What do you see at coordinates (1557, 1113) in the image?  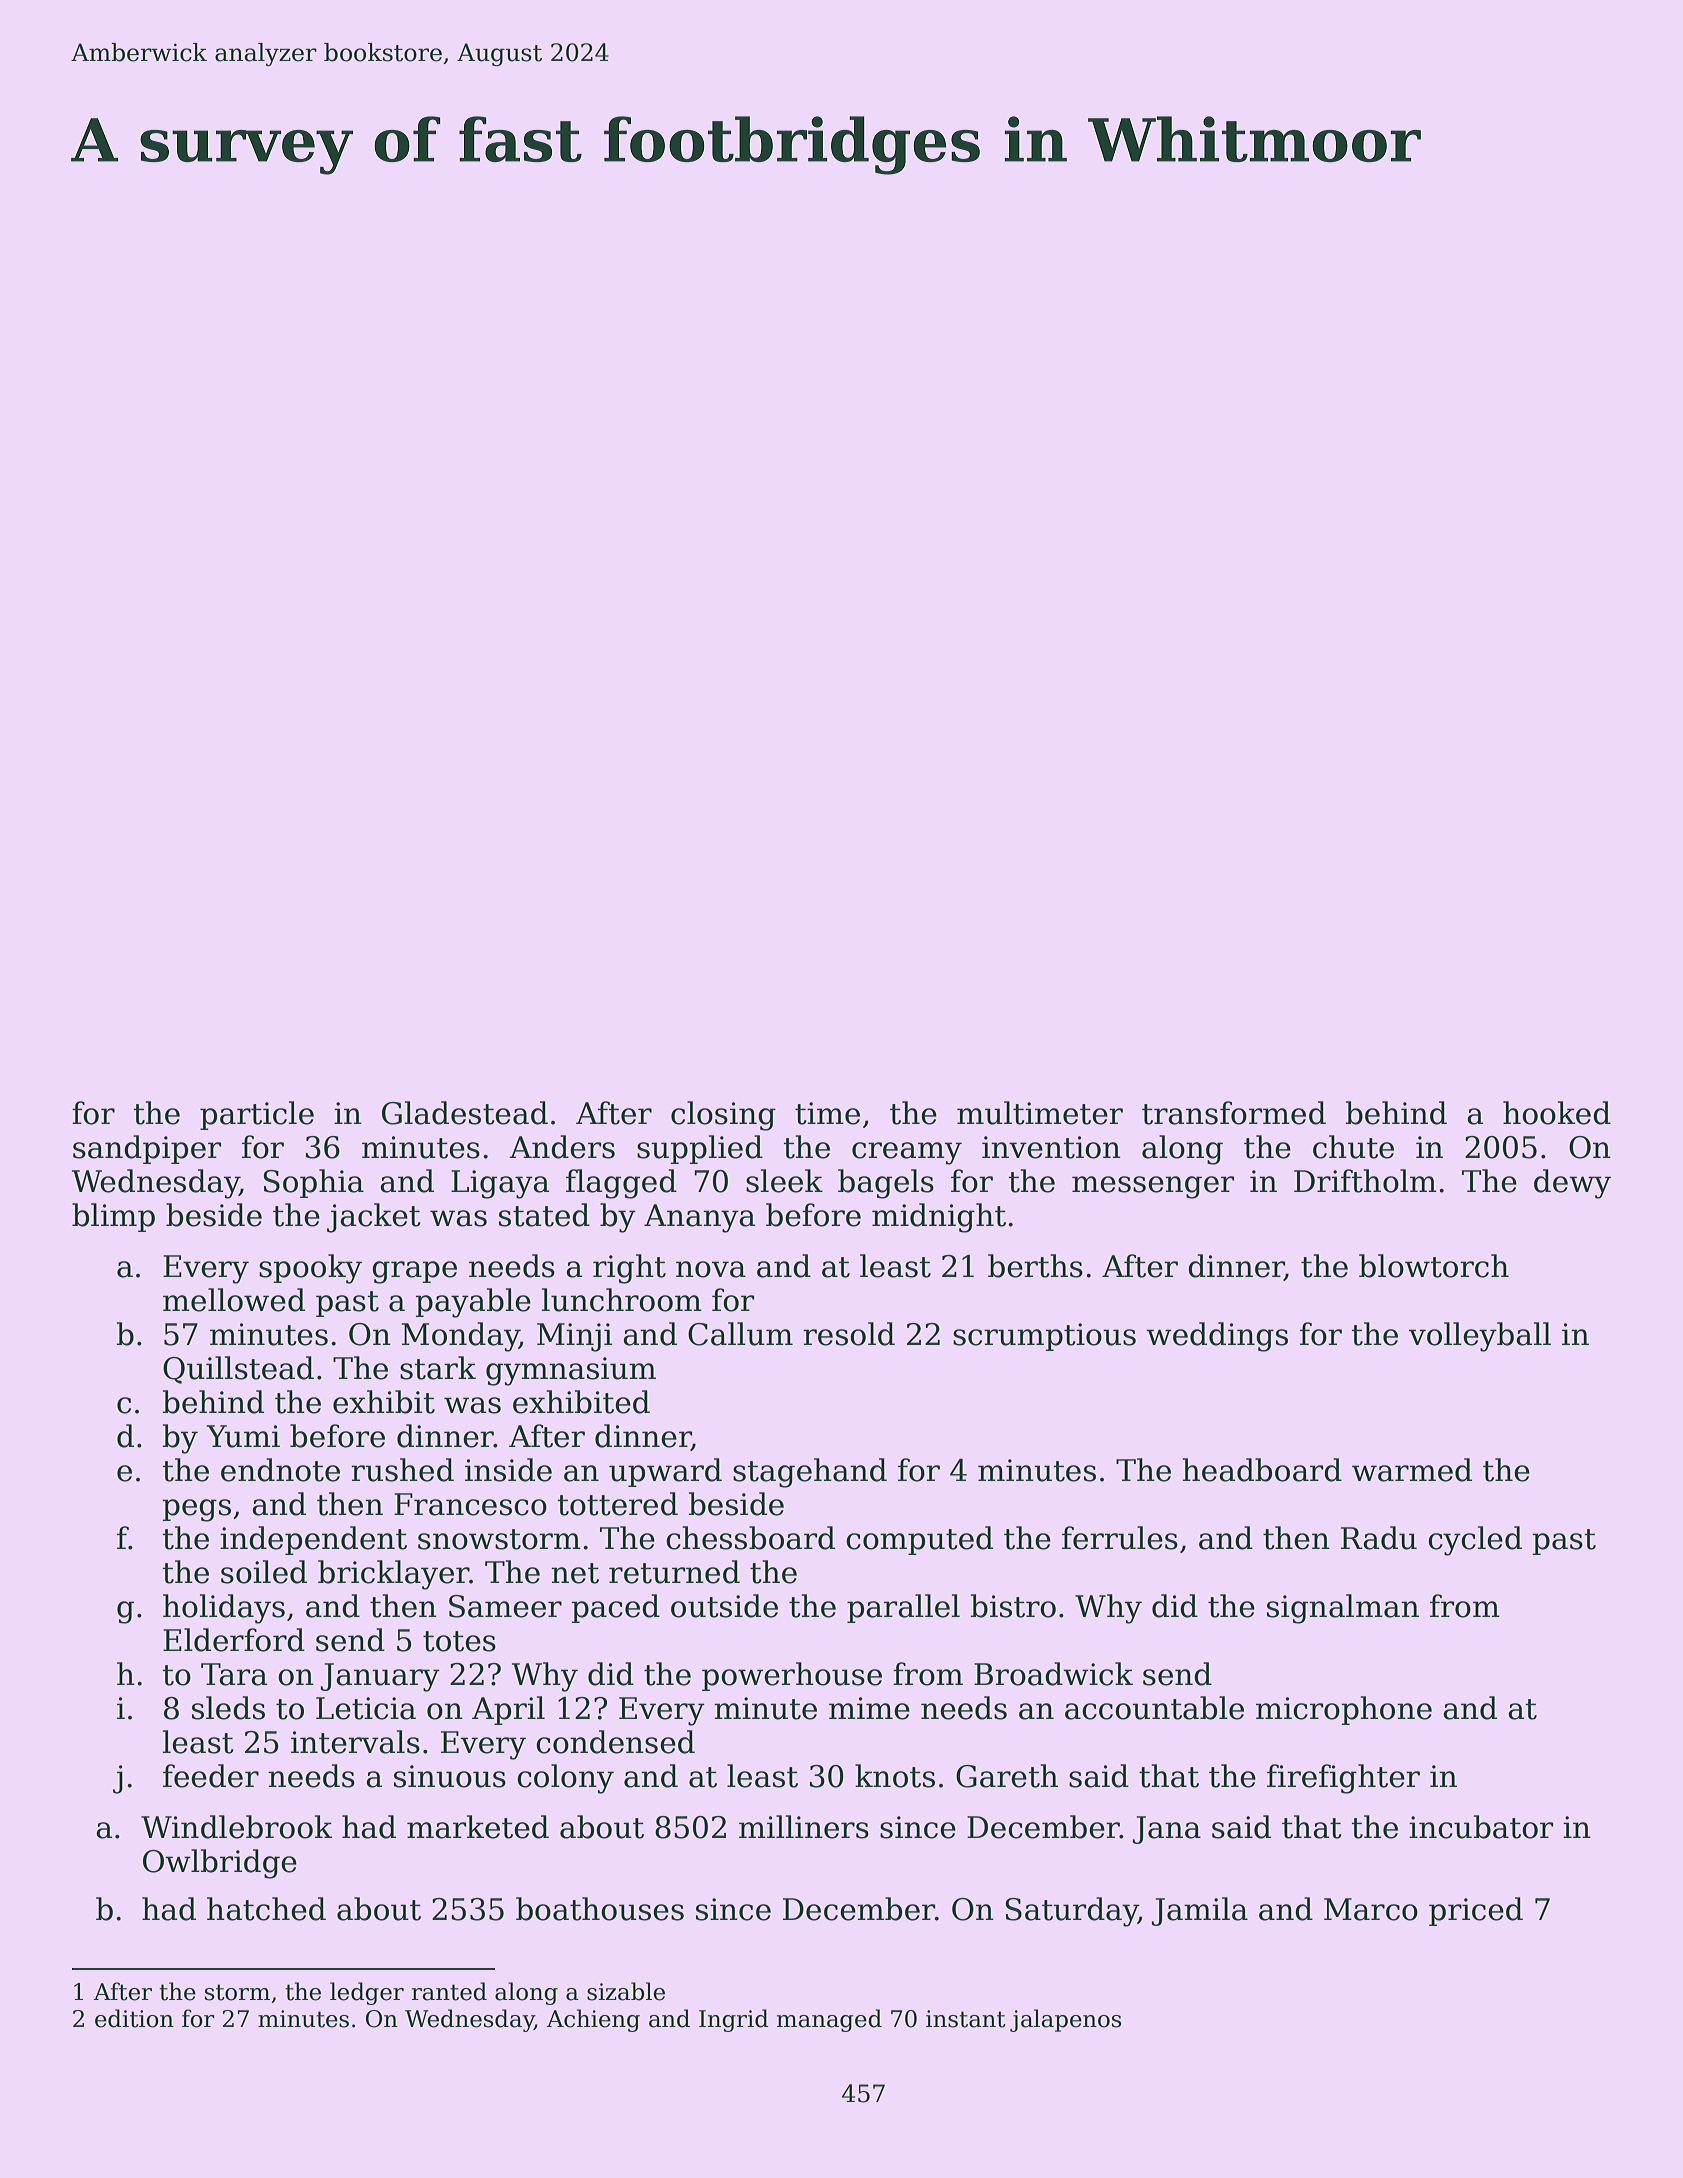 I see `hooked` at bounding box center [1557, 1113].
